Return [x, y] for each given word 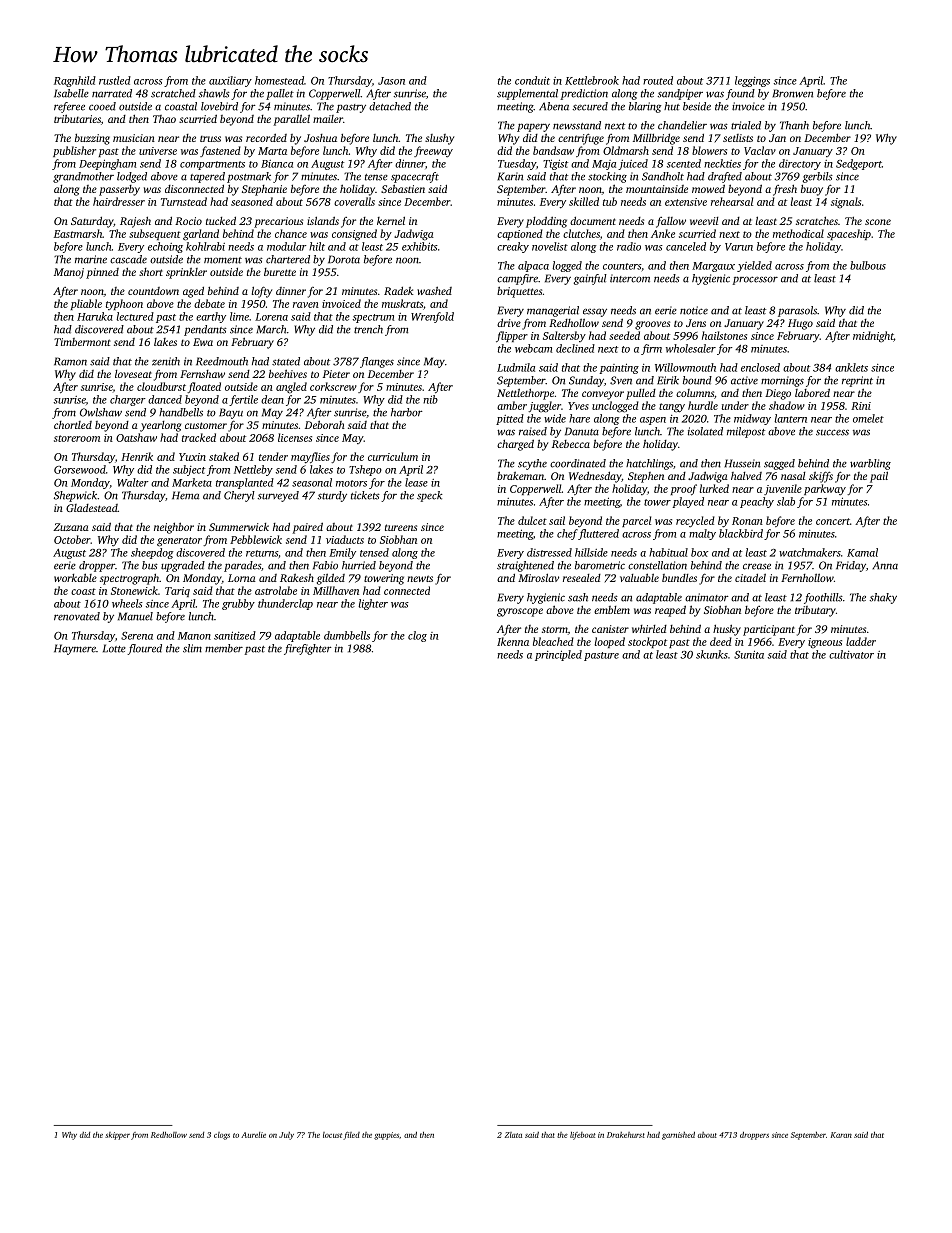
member [224, 648]
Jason [391, 81]
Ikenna [513, 641]
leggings [752, 81]
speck [430, 496]
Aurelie [253, 1135]
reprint [857, 381]
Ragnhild [75, 81]
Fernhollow [807, 577]
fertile [243, 400]
